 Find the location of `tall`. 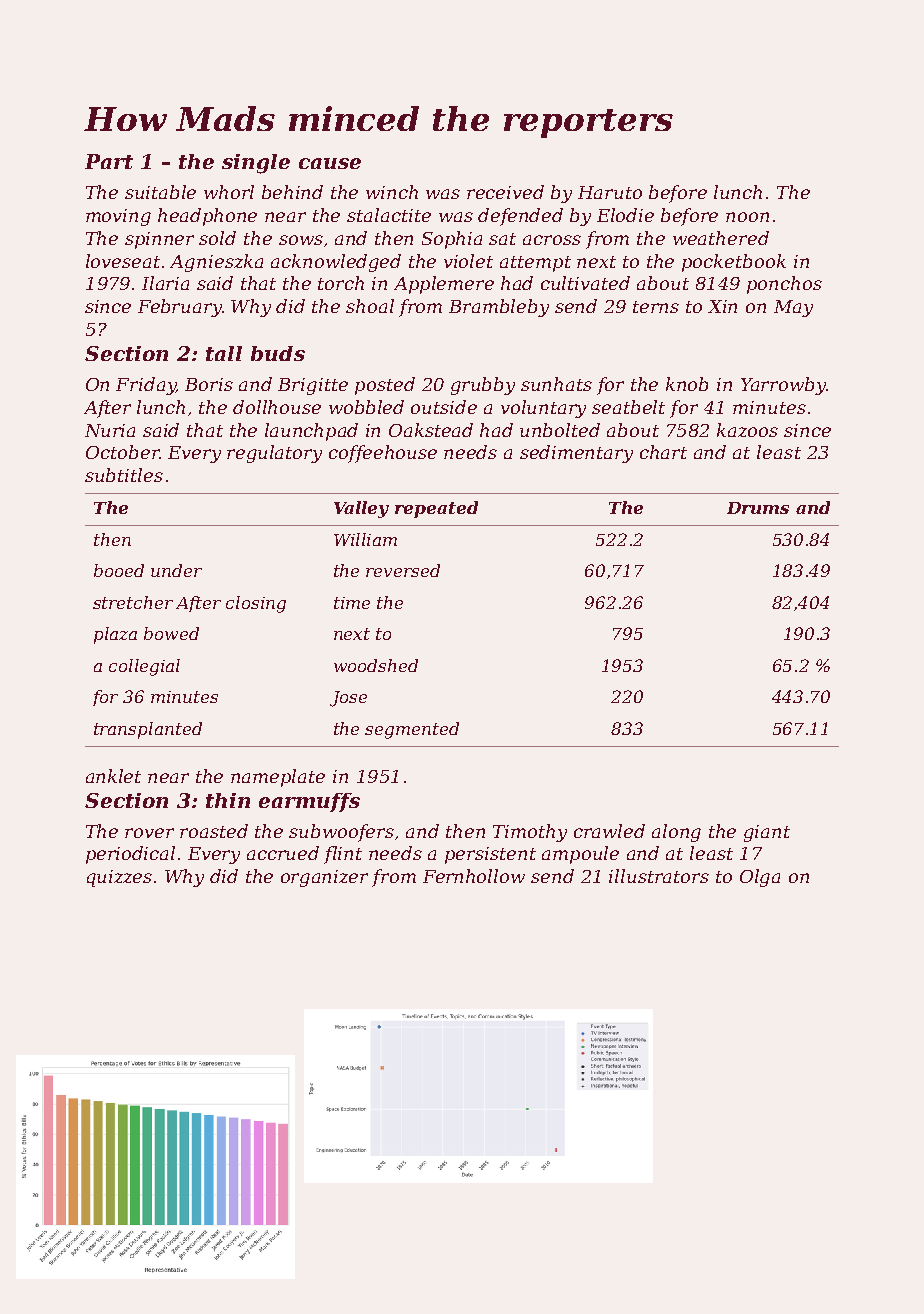

tall is located at coordinates (224, 353).
